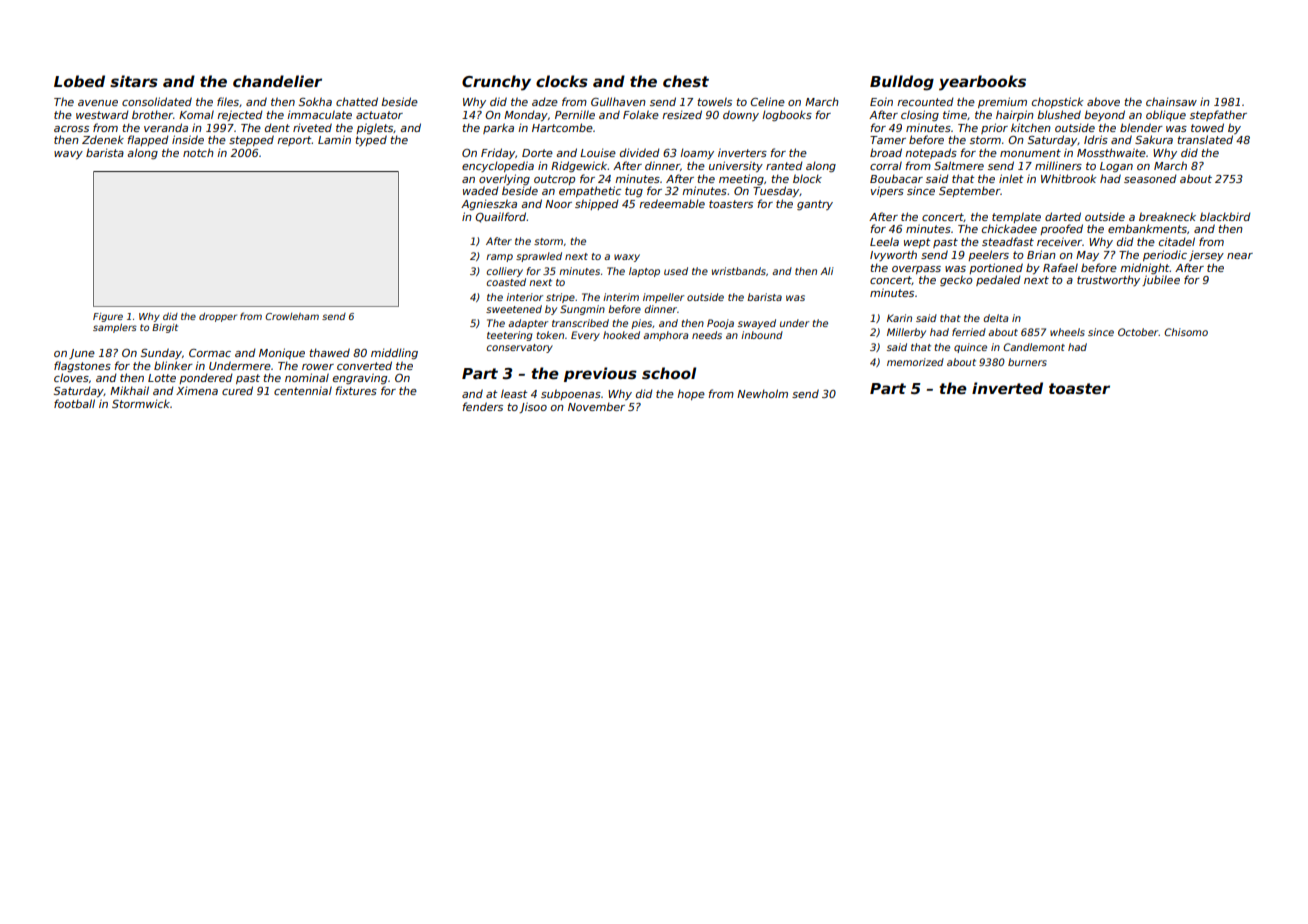 The height and width of the page is (924, 1308). What do you see at coordinates (1167, 216) in the page?
I see `breakneck` at bounding box center [1167, 216].
